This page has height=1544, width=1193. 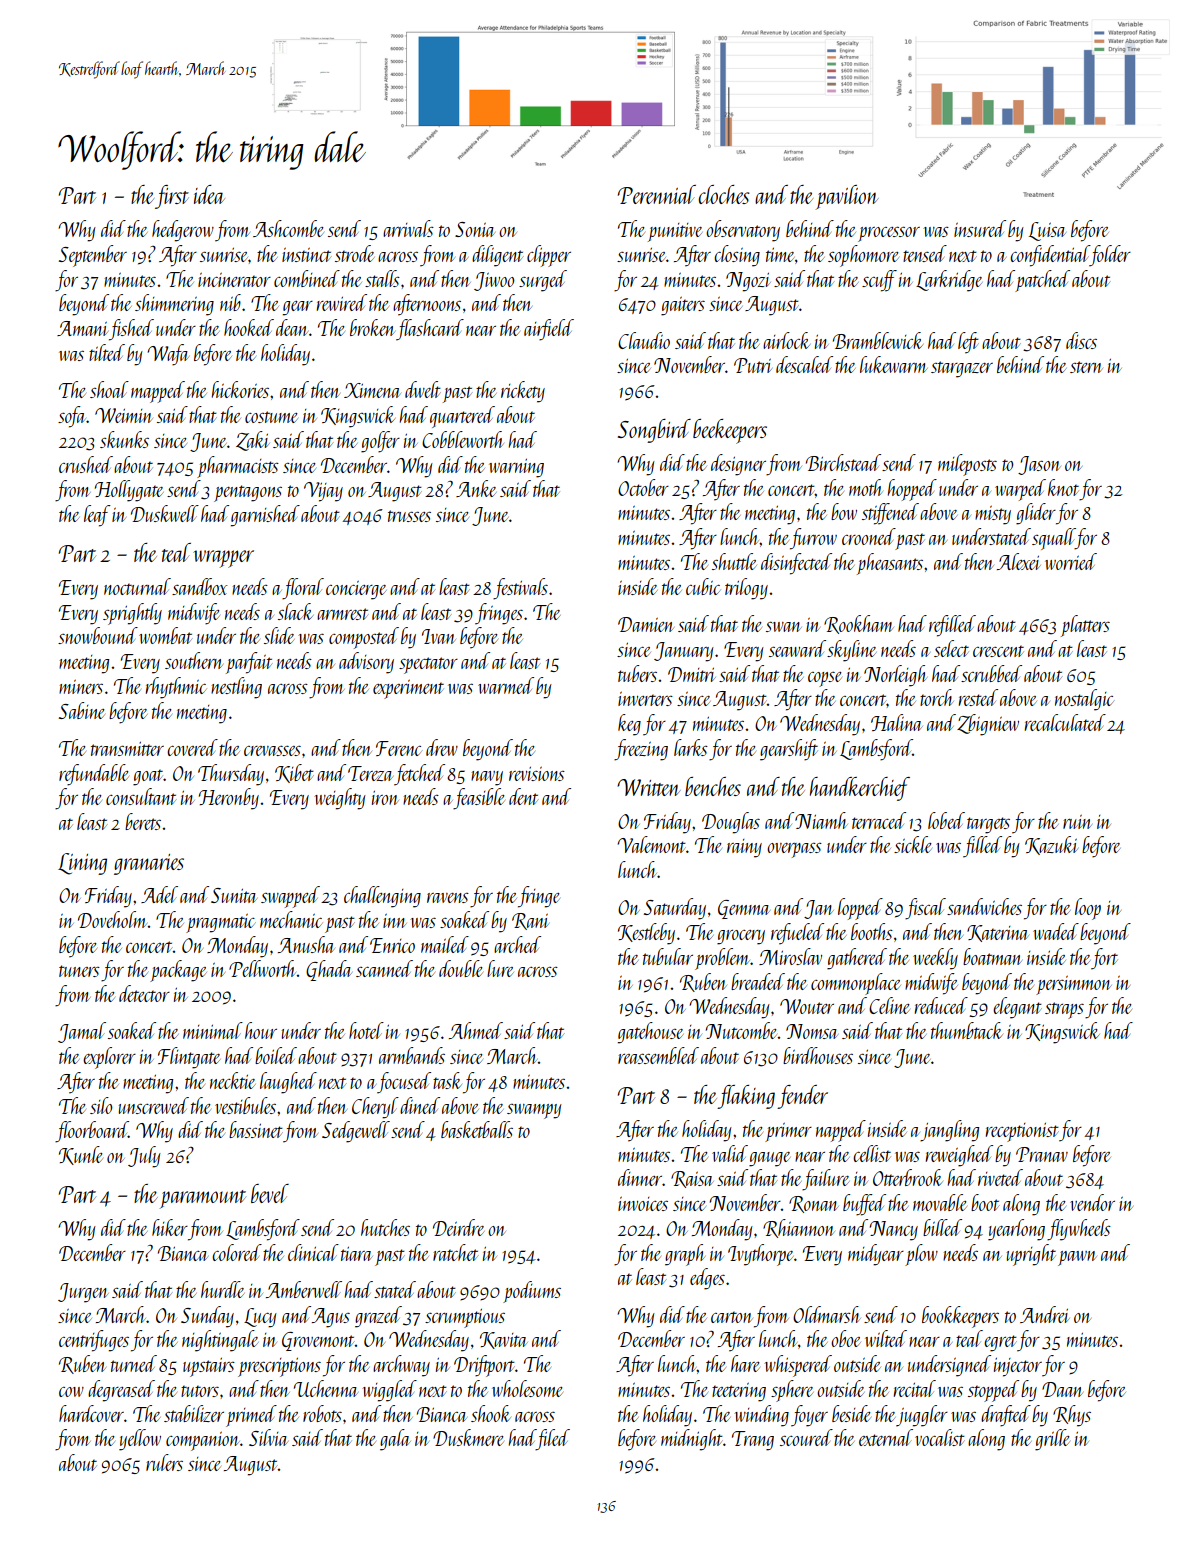 What do you see at coordinates (82, 864) in the page?
I see `Lining` at bounding box center [82, 864].
